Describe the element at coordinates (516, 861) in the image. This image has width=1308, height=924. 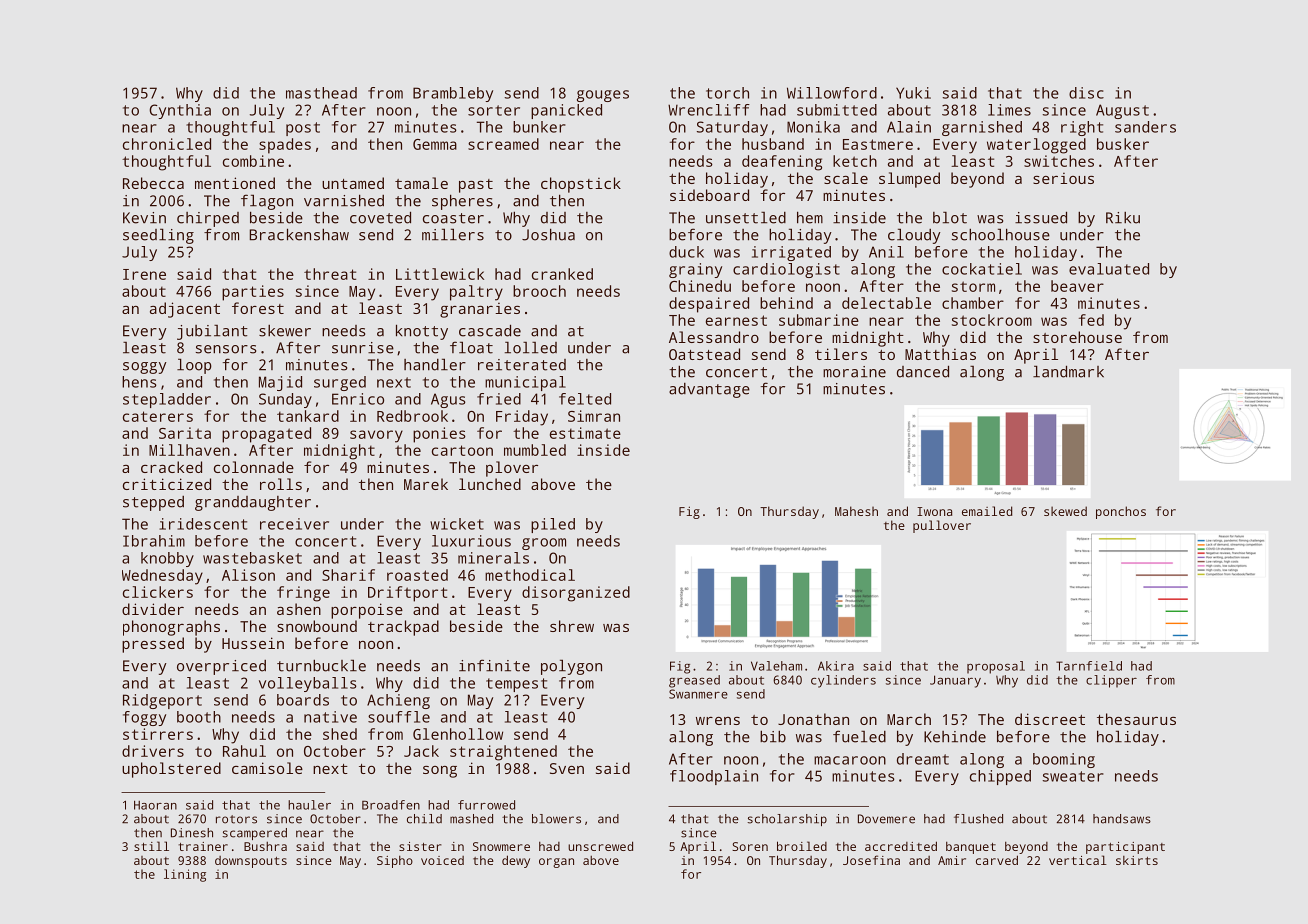
I see `dewy` at that location.
